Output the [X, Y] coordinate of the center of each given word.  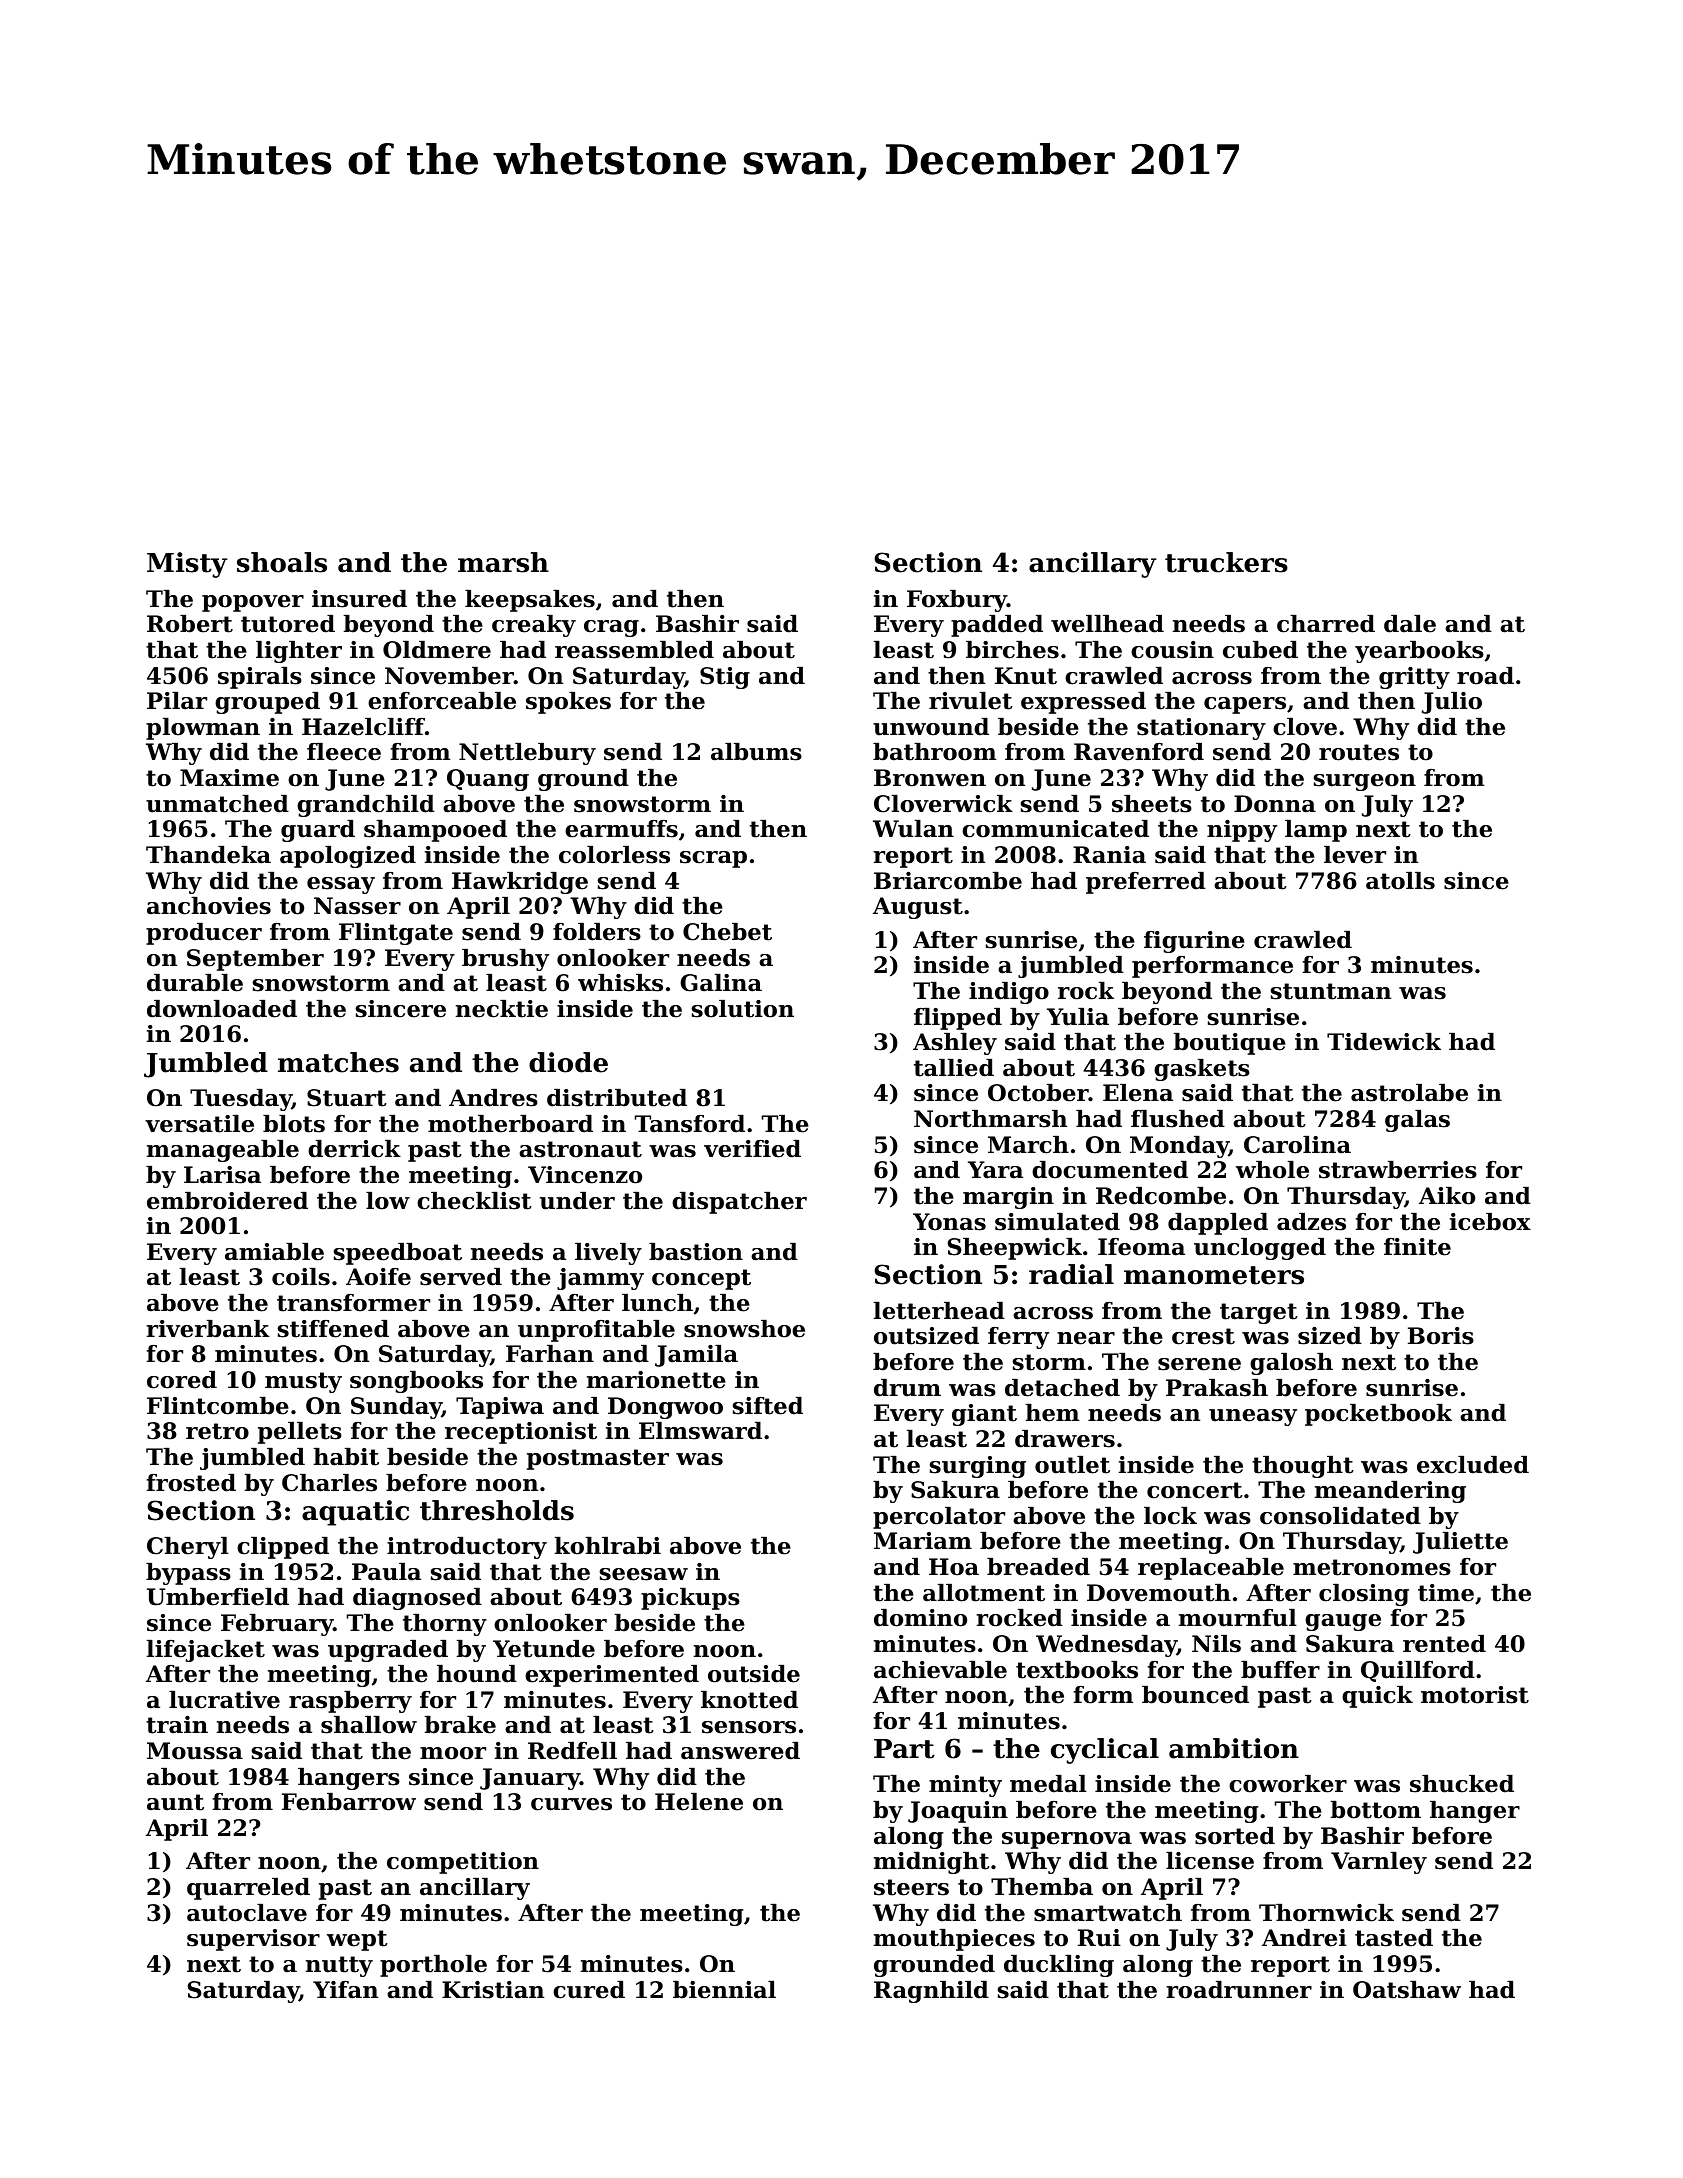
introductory [467, 1548]
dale [1410, 624]
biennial [724, 1990]
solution [742, 1009]
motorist [1475, 1695]
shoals [282, 562]
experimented [612, 1676]
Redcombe [1161, 1196]
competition [463, 1863]
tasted [1394, 1938]
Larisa [222, 1175]
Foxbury [957, 601]
